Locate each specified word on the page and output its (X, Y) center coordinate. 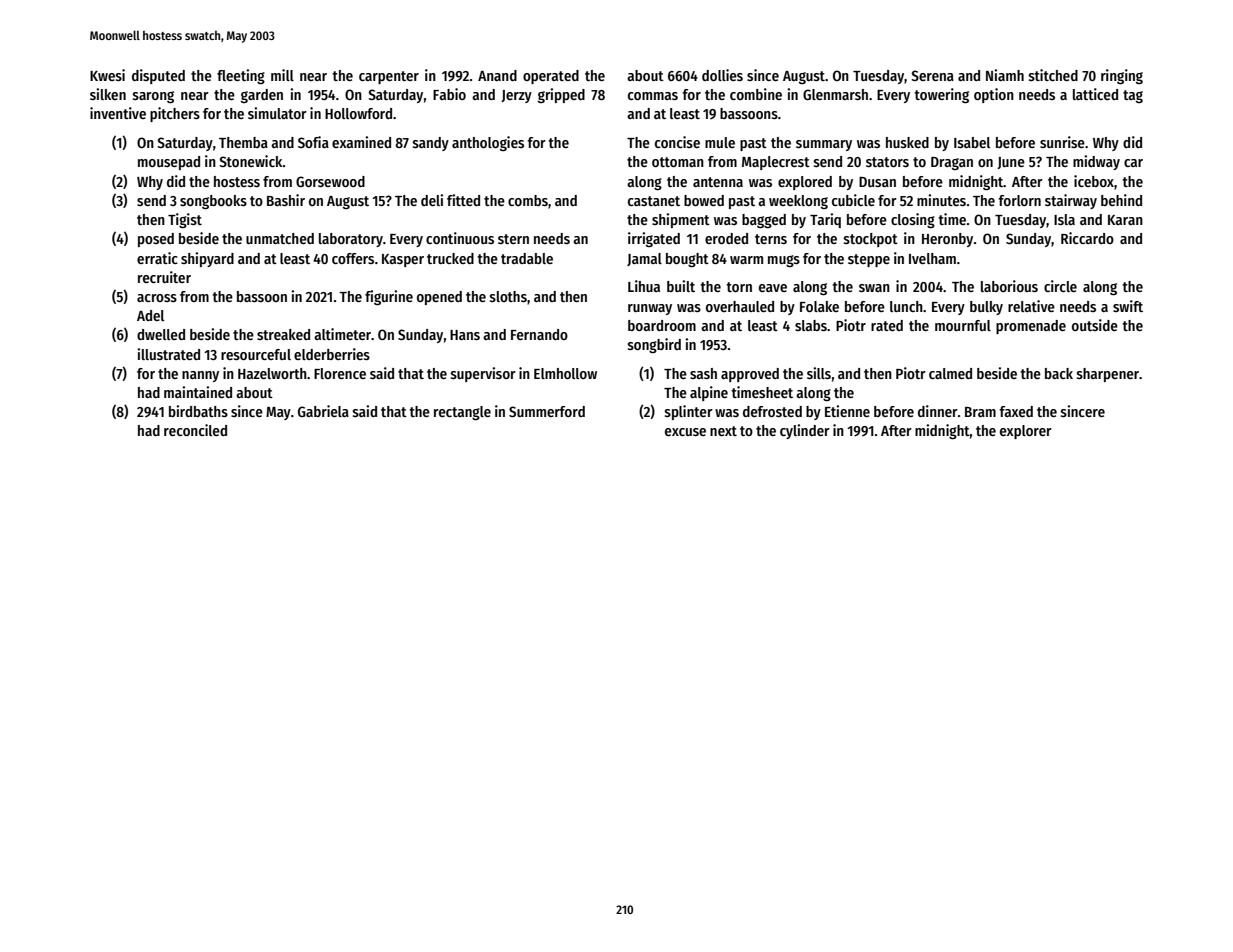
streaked (283, 334)
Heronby (947, 240)
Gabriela (323, 411)
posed (156, 240)
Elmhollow (565, 373)
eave (773, 288)
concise (677, 142)
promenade (1031, 327)
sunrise (1062, 142)
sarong (153, 97)
